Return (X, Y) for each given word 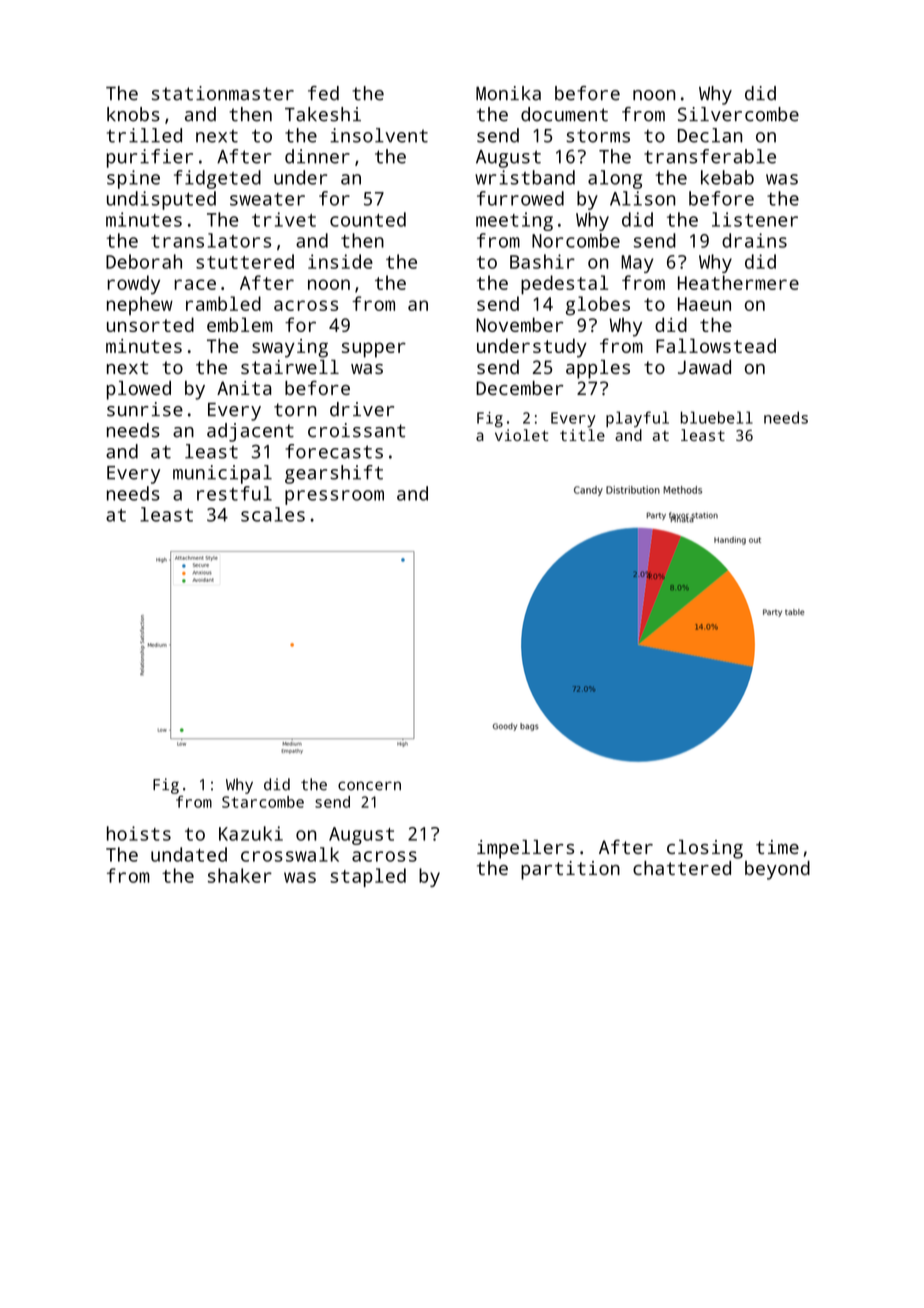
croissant (356, 430)
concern (369, 786)
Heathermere (738, 282)
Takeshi (323, 114)
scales (273, 514)
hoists (139, 833)
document (564, 114)
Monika (508, 93)
